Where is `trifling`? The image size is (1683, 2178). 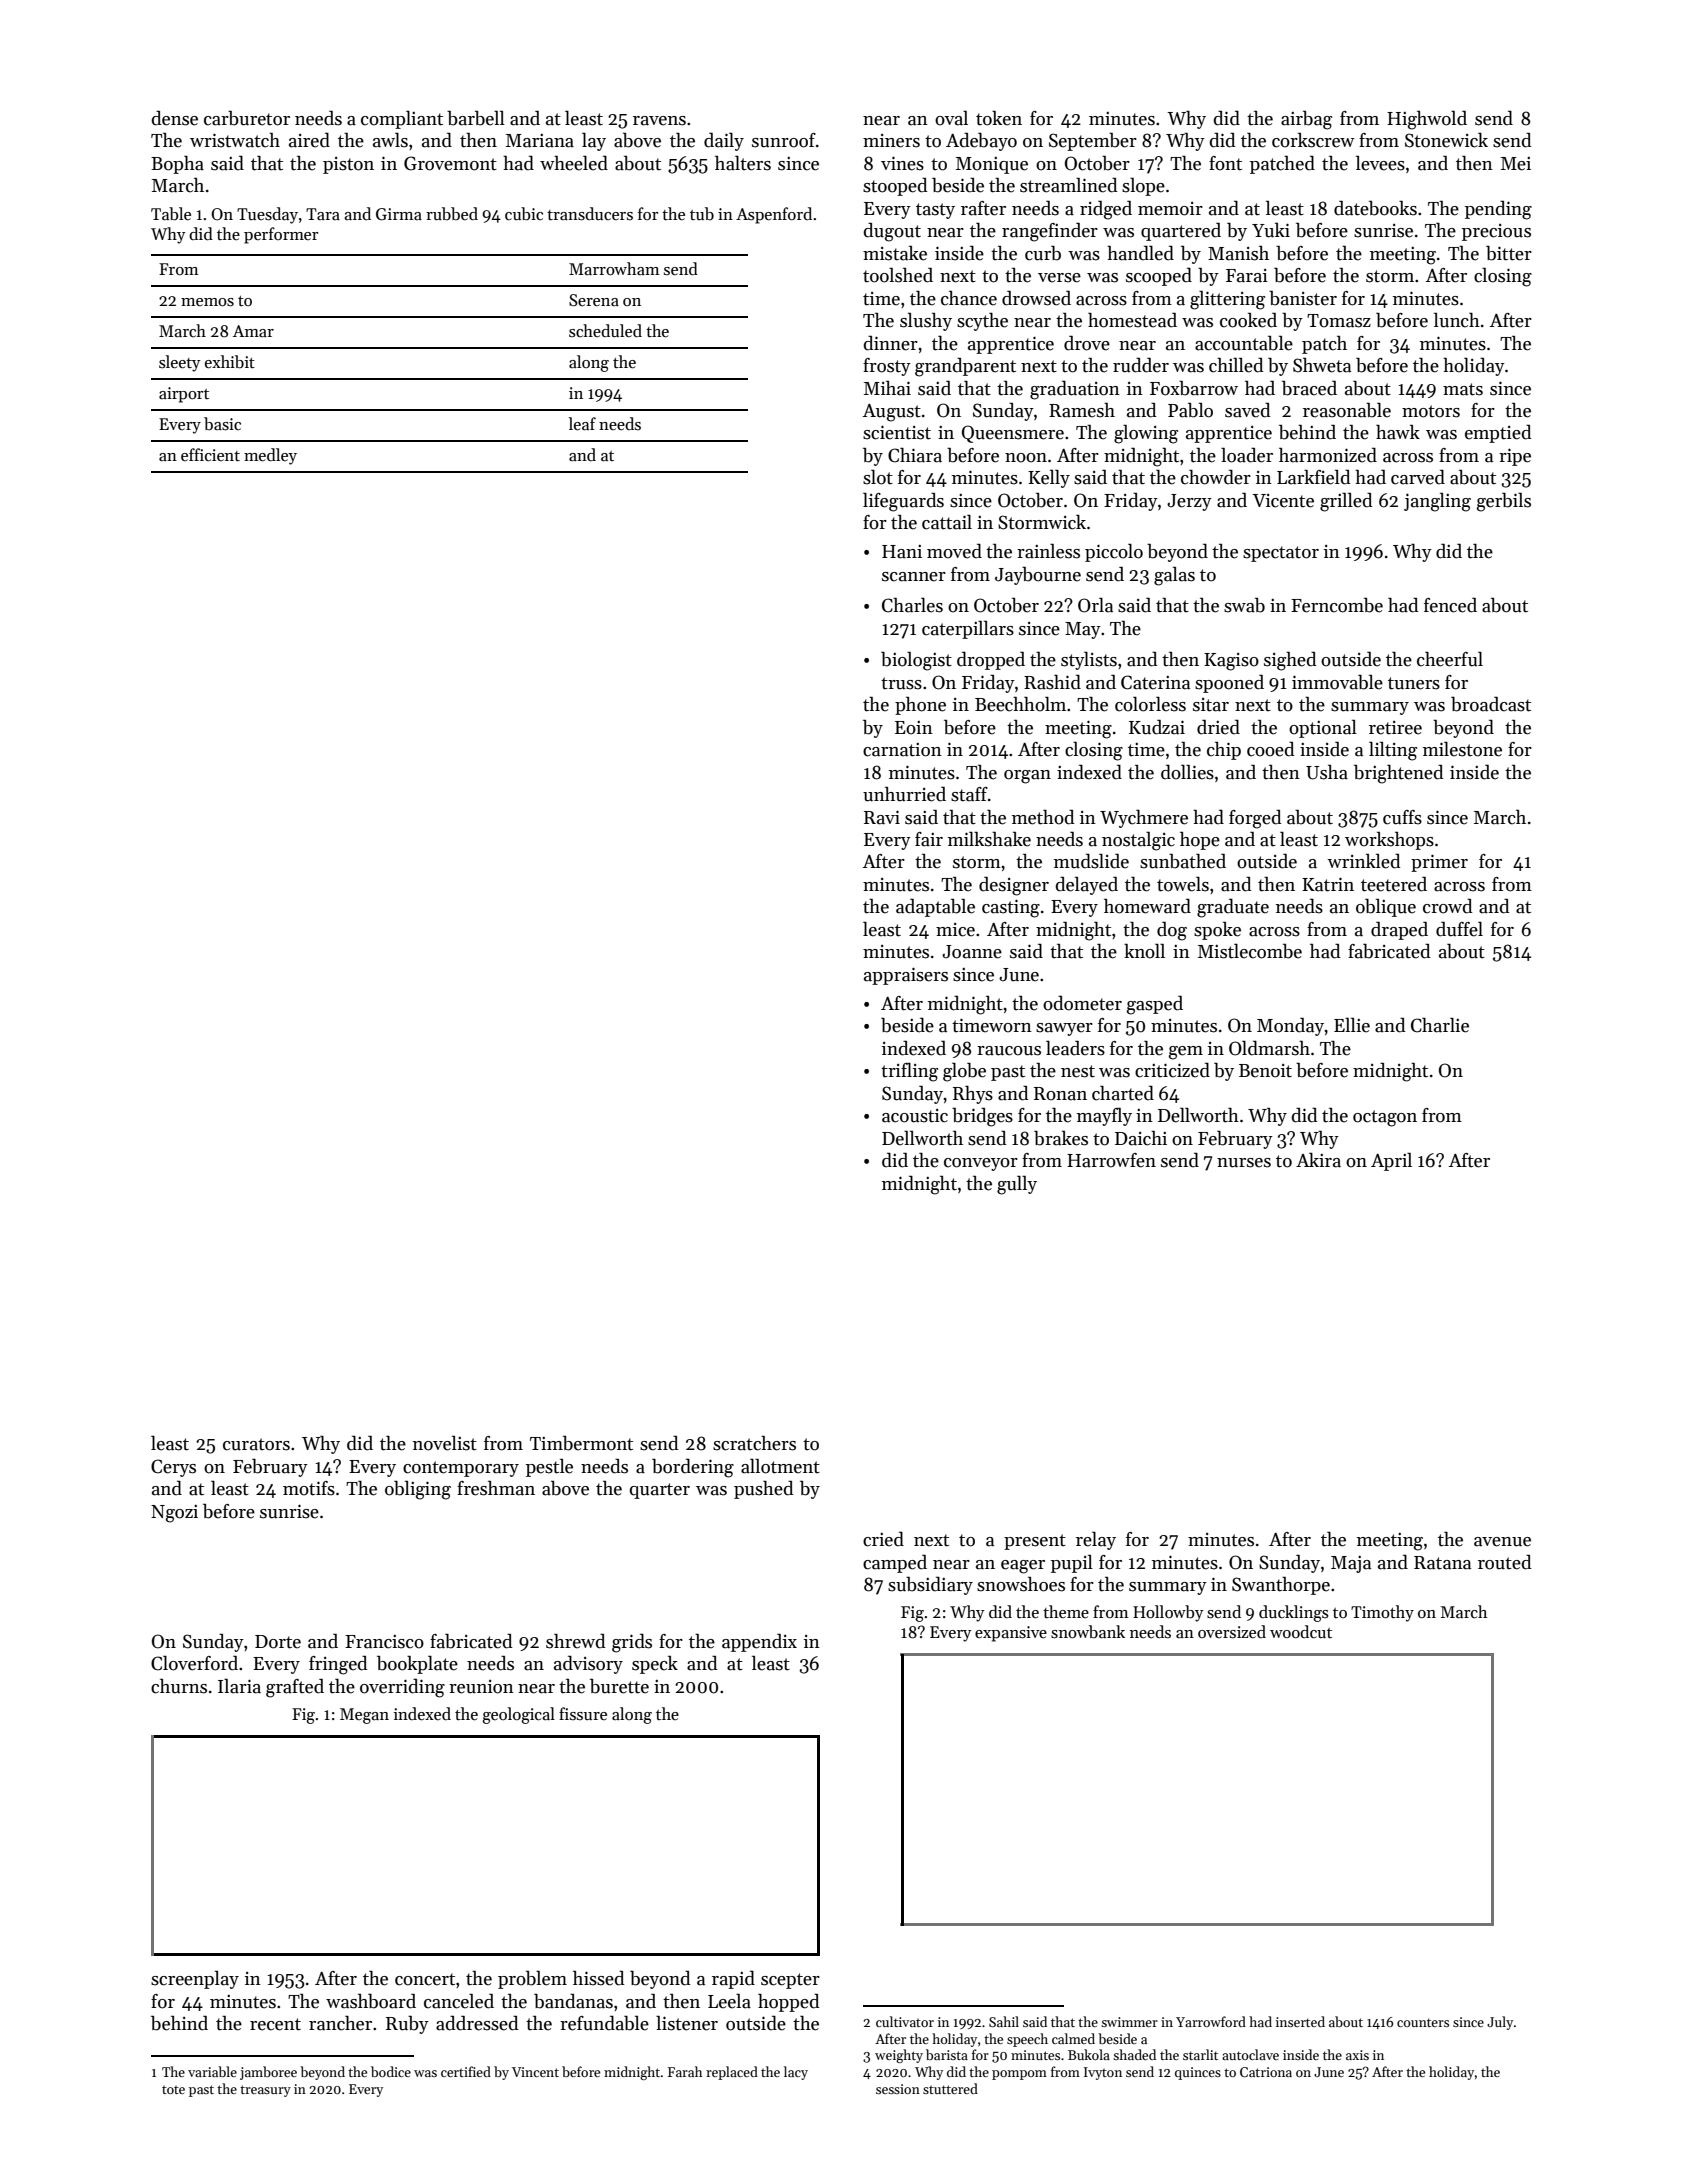
trifling is located at coordinates (909, 1072).
